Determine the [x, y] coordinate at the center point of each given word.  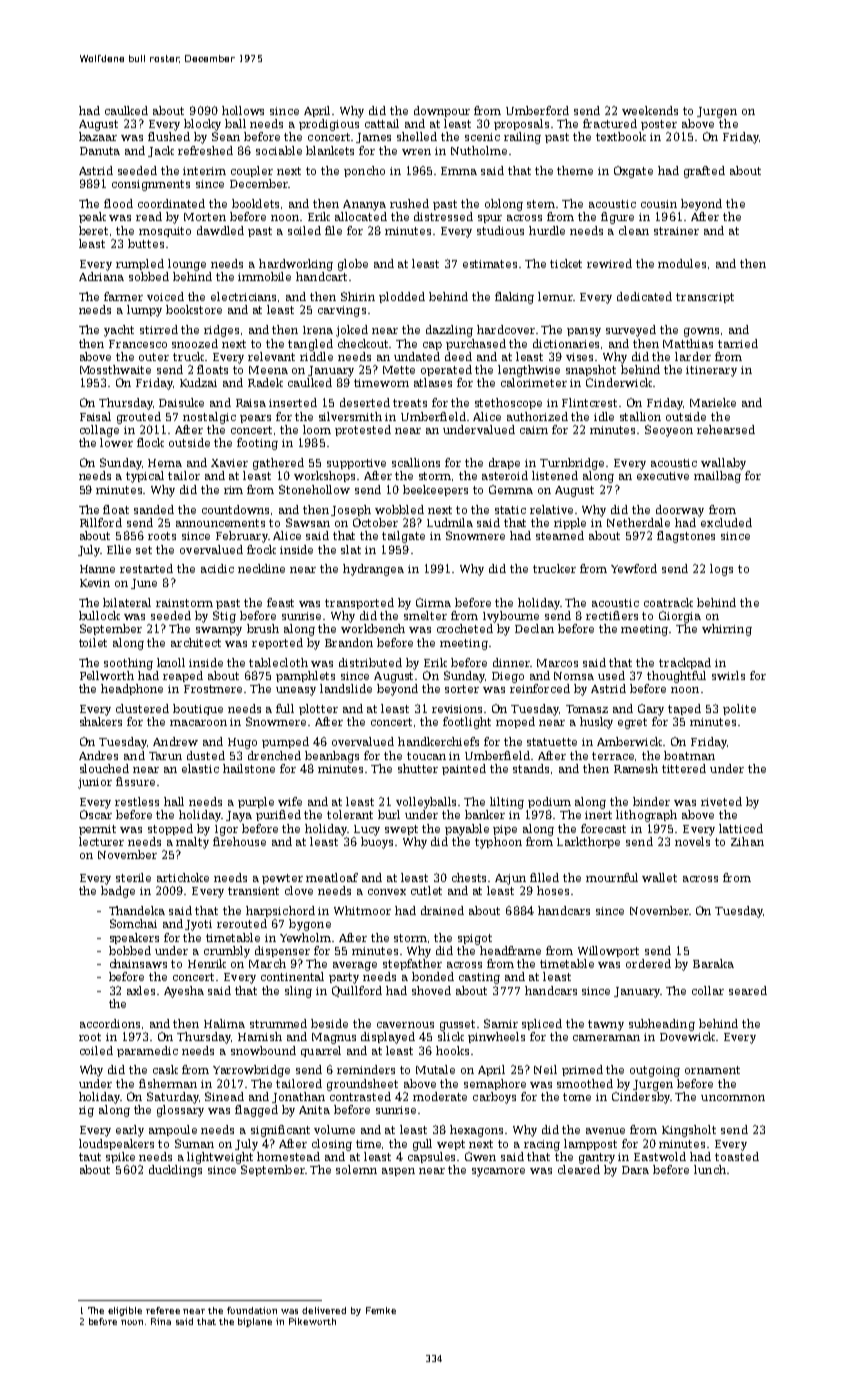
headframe [510, 950]
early [130, 1131]
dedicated [644, 296]
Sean [226, 136]
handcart [321, 276]
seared [748, 990]
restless [137, 801]
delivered [324, 1310]
